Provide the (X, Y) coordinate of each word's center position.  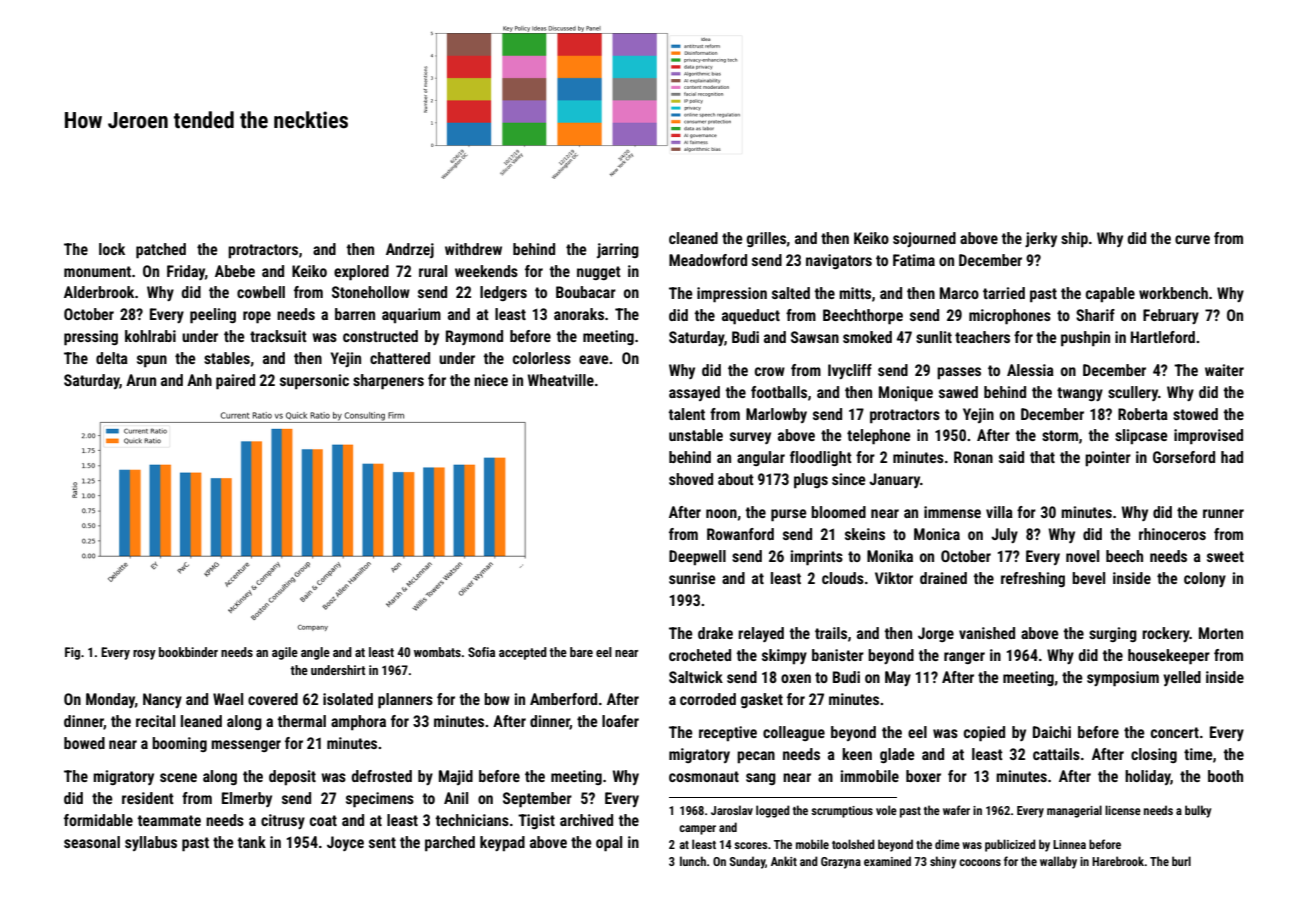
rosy (144, 655)
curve (1192, 239)
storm (1060, 435)
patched (161, 251)
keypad (502, 844)
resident (148, 798)
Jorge (936, 634)
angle (315, 653)
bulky (1198, 811)
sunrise (692, 578)
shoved (691, 479)
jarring (618, 250)
